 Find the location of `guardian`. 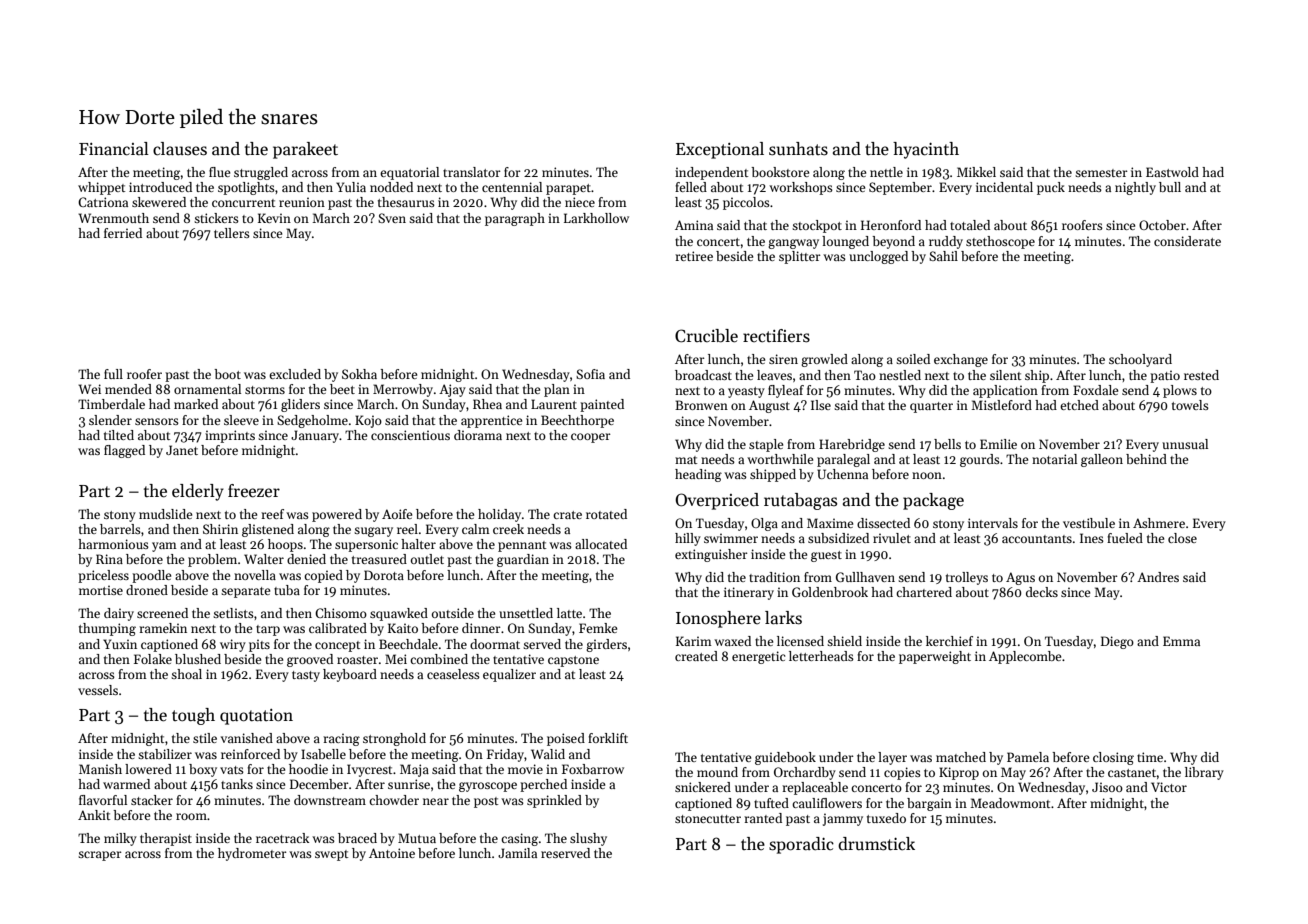

guardian is located at coordinates (523, 560).
